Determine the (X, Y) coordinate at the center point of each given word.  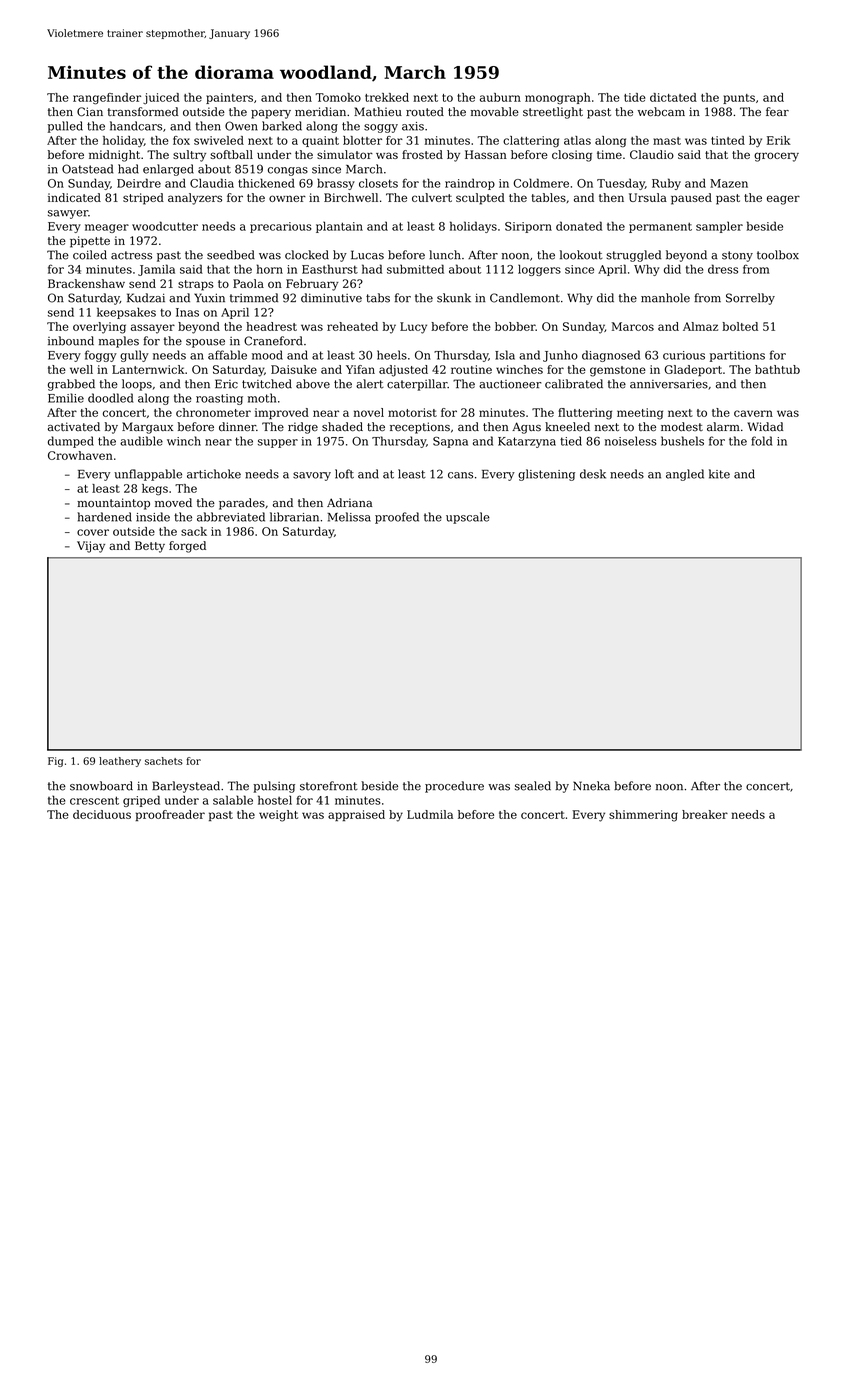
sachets (164, 761)
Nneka (591, 786)
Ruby (666, 184)
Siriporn (528, 227)
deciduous (102, 814)
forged (187, 547)
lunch (445, 255)
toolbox (778, 255)
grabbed (71, 385)
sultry (189, 156)
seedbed (231, 255)
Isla (505, 355)
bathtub (777, 369)
